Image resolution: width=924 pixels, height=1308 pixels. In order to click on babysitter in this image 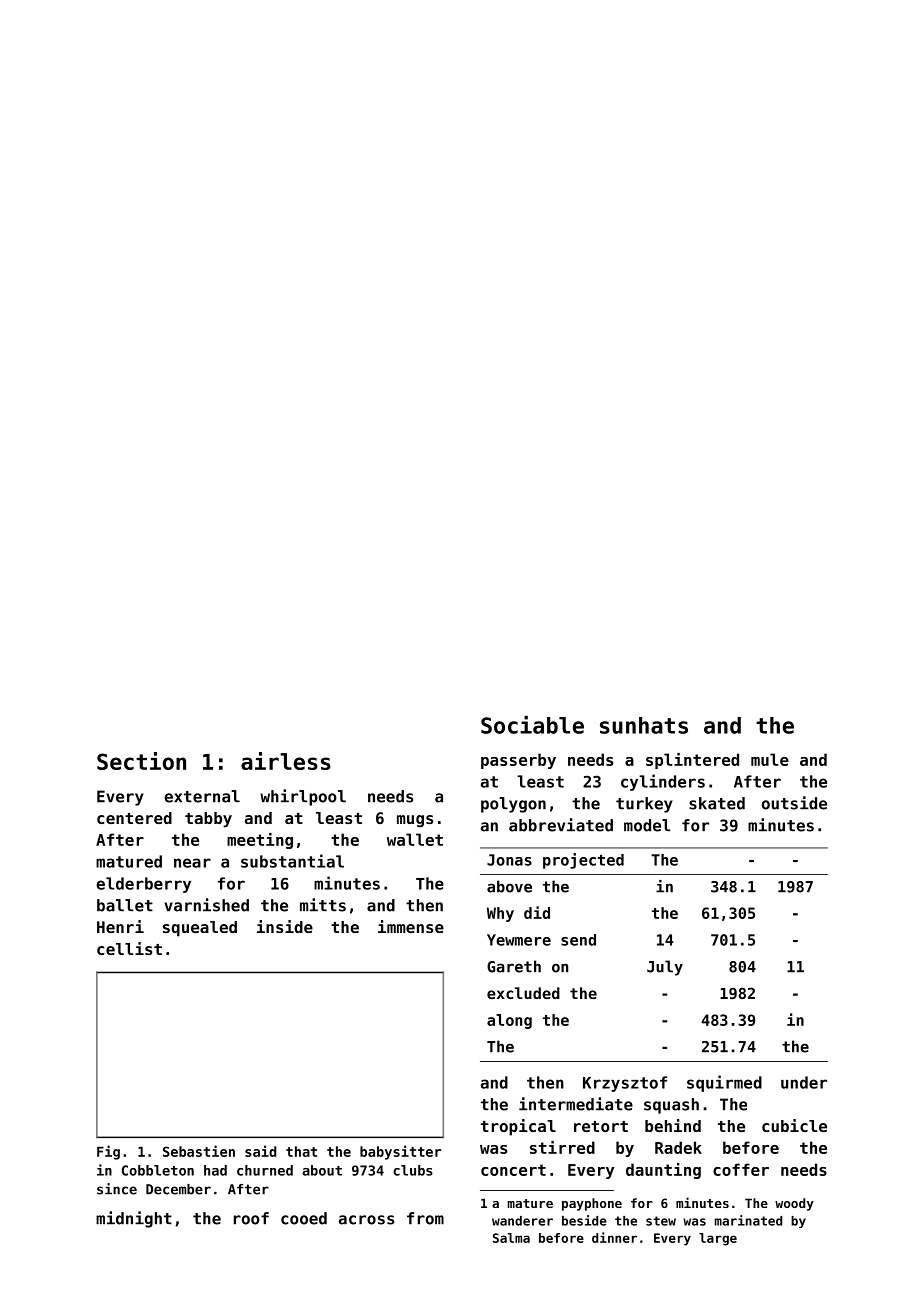, I will do `click(400, 1152)`.
